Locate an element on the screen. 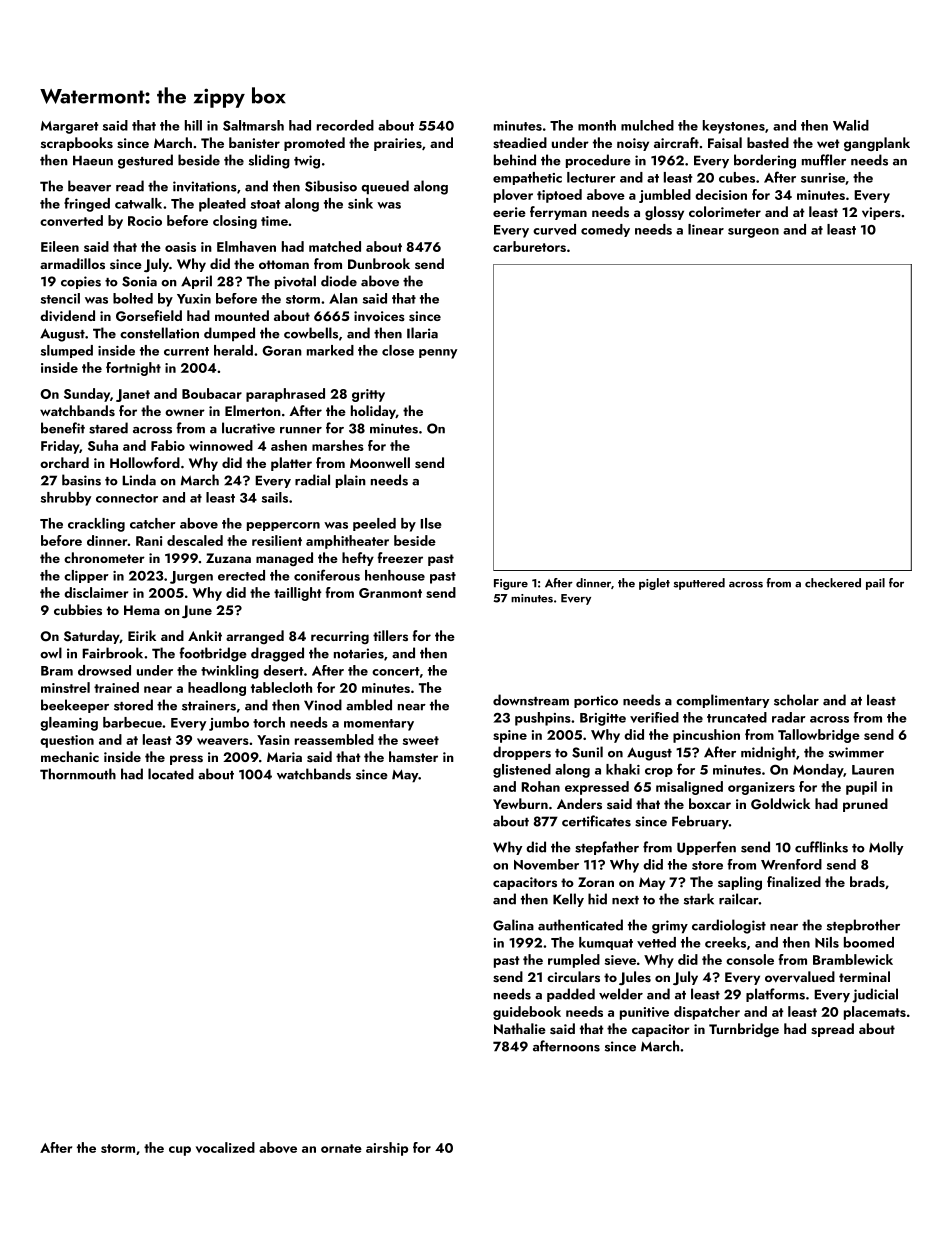  Figure is located at coordinates (511, 584).
